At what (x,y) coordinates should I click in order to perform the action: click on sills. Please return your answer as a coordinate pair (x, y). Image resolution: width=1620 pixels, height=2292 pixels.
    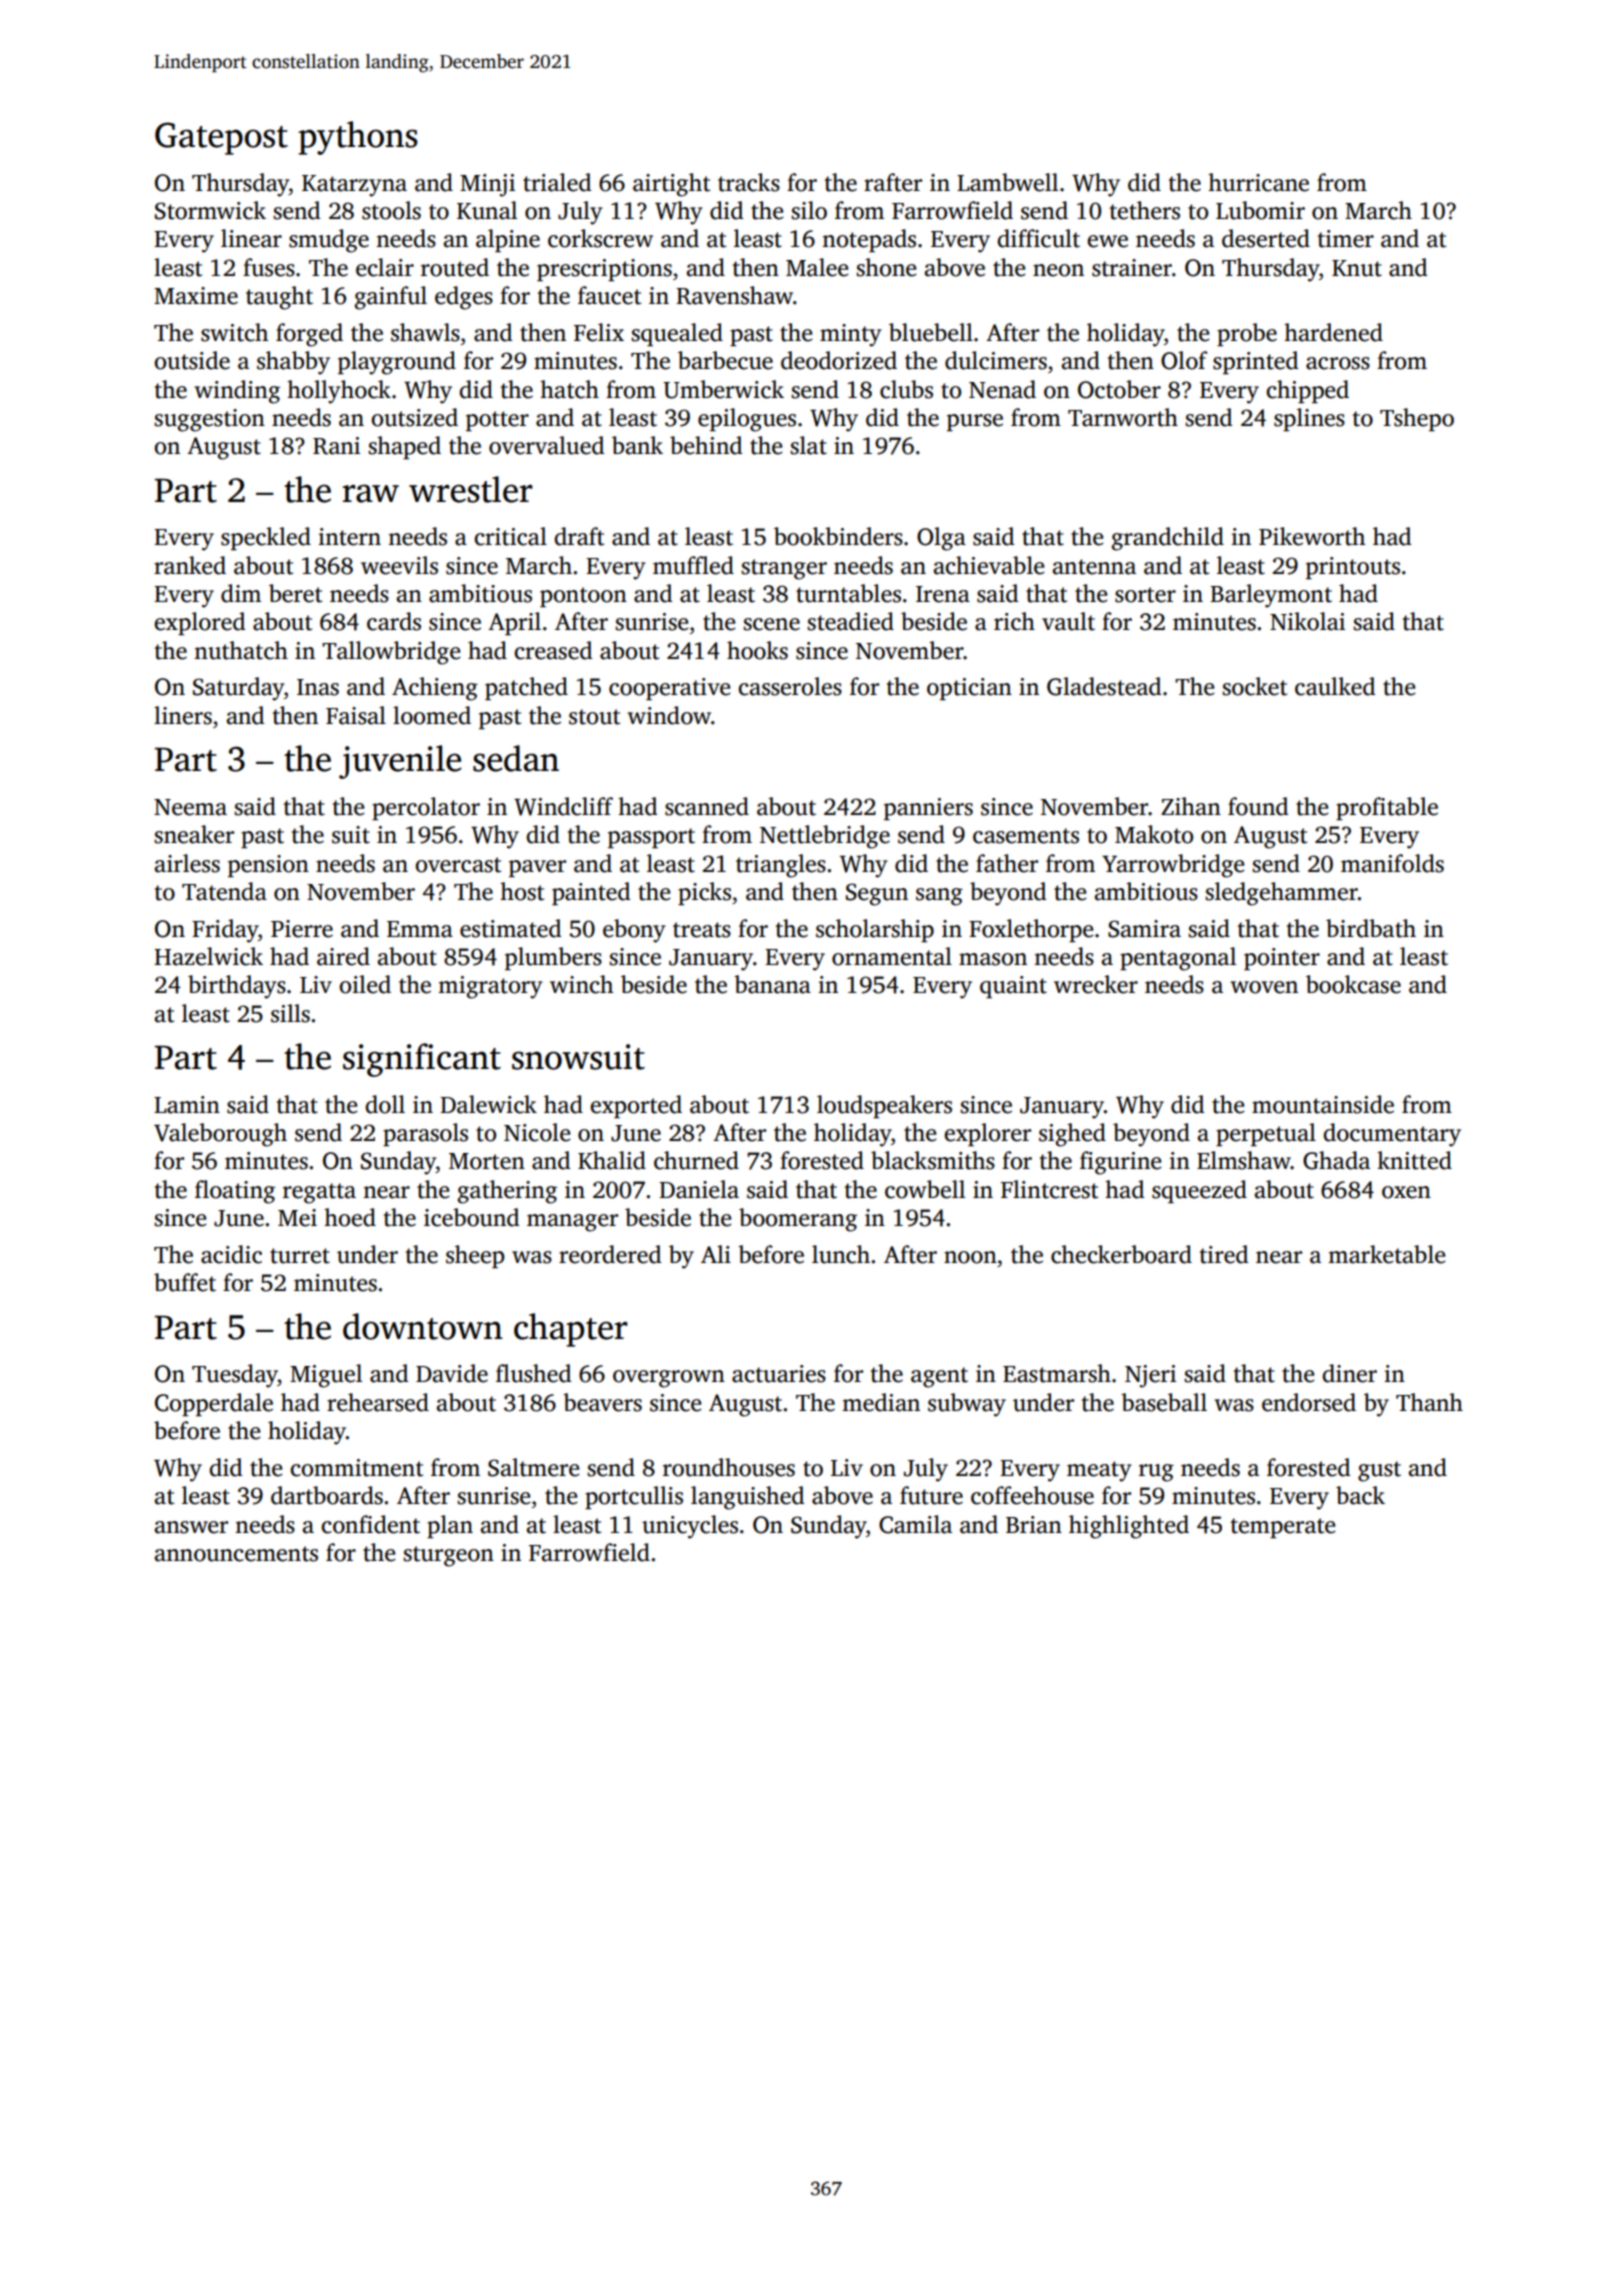
    Looking at the image, I should click on (290, 1013).
